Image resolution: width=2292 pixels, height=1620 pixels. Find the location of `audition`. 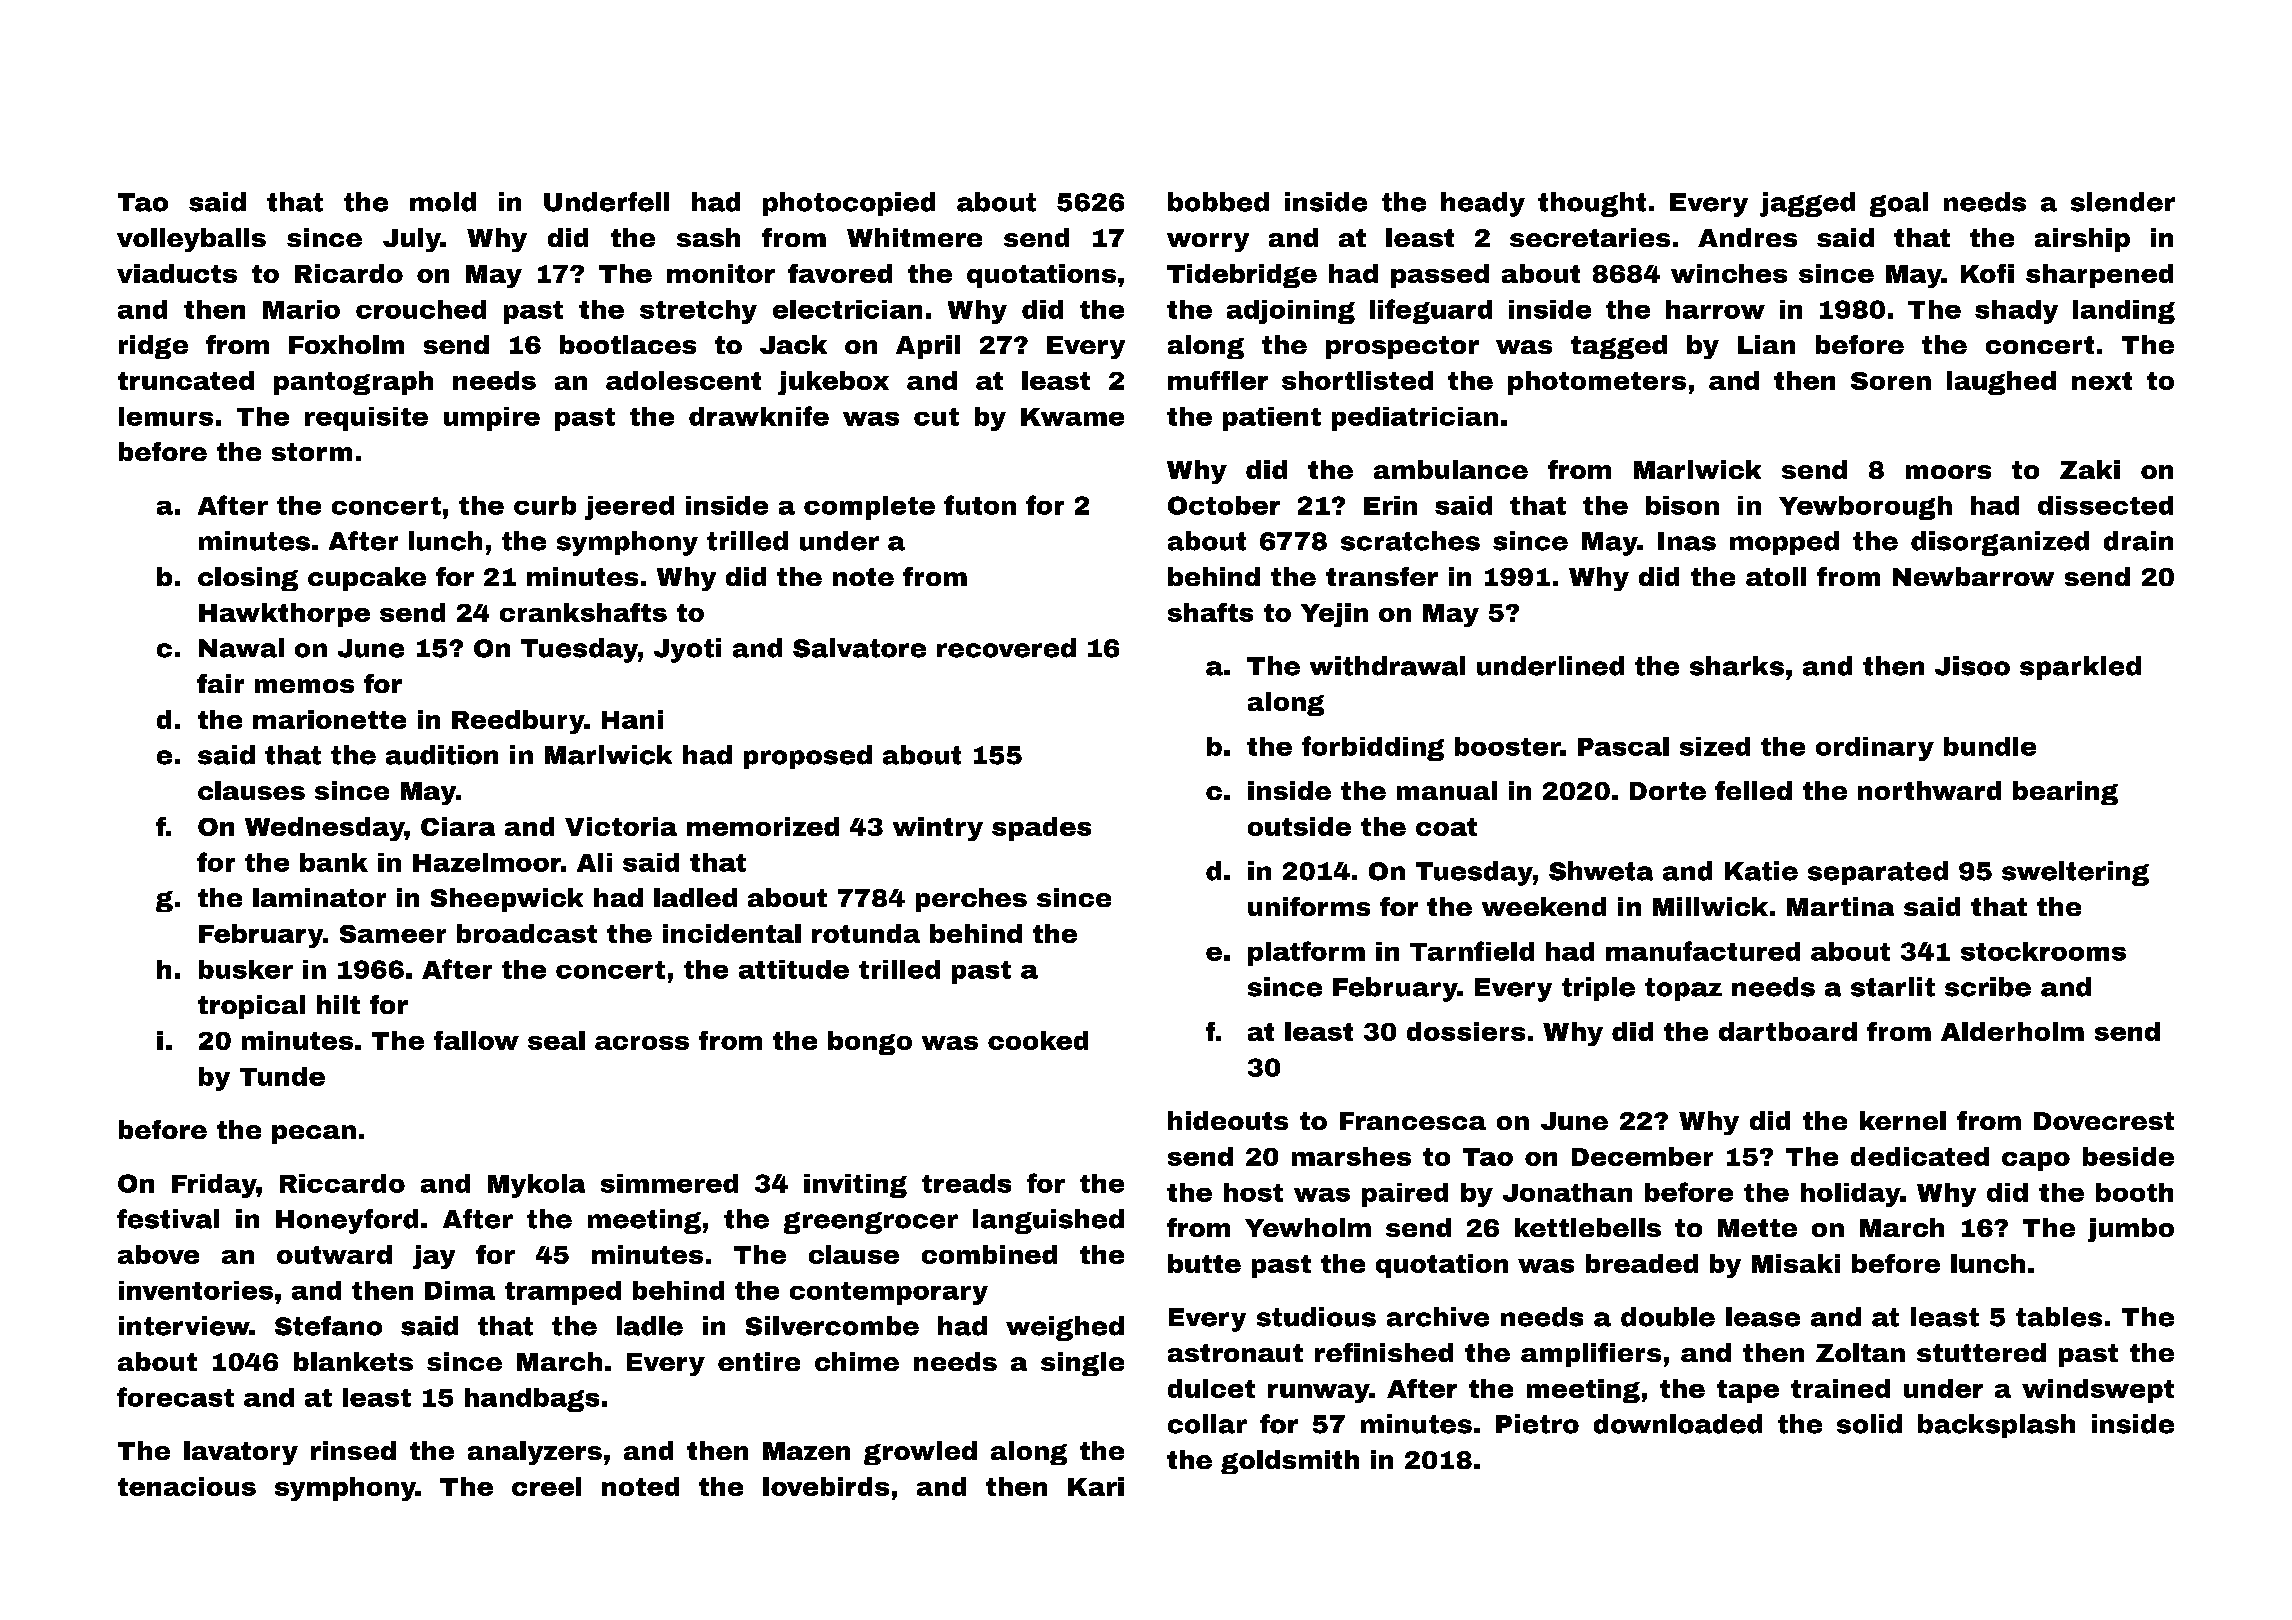

audition is located at coordinates (442, 755).
